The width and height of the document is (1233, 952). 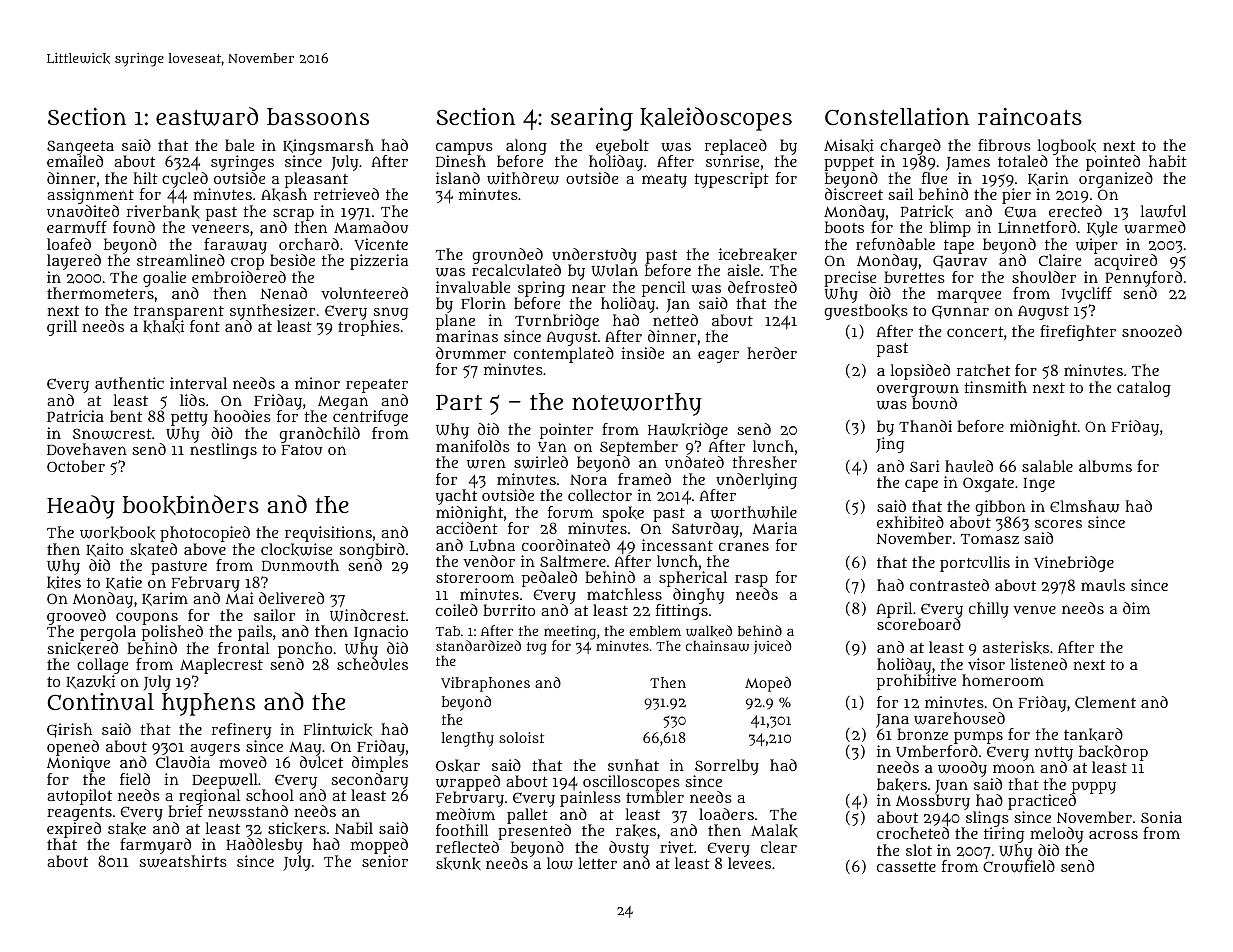 What do you see at coordinates (526, 147) in the document?
I see `along` at bounding box center [526, 147].
